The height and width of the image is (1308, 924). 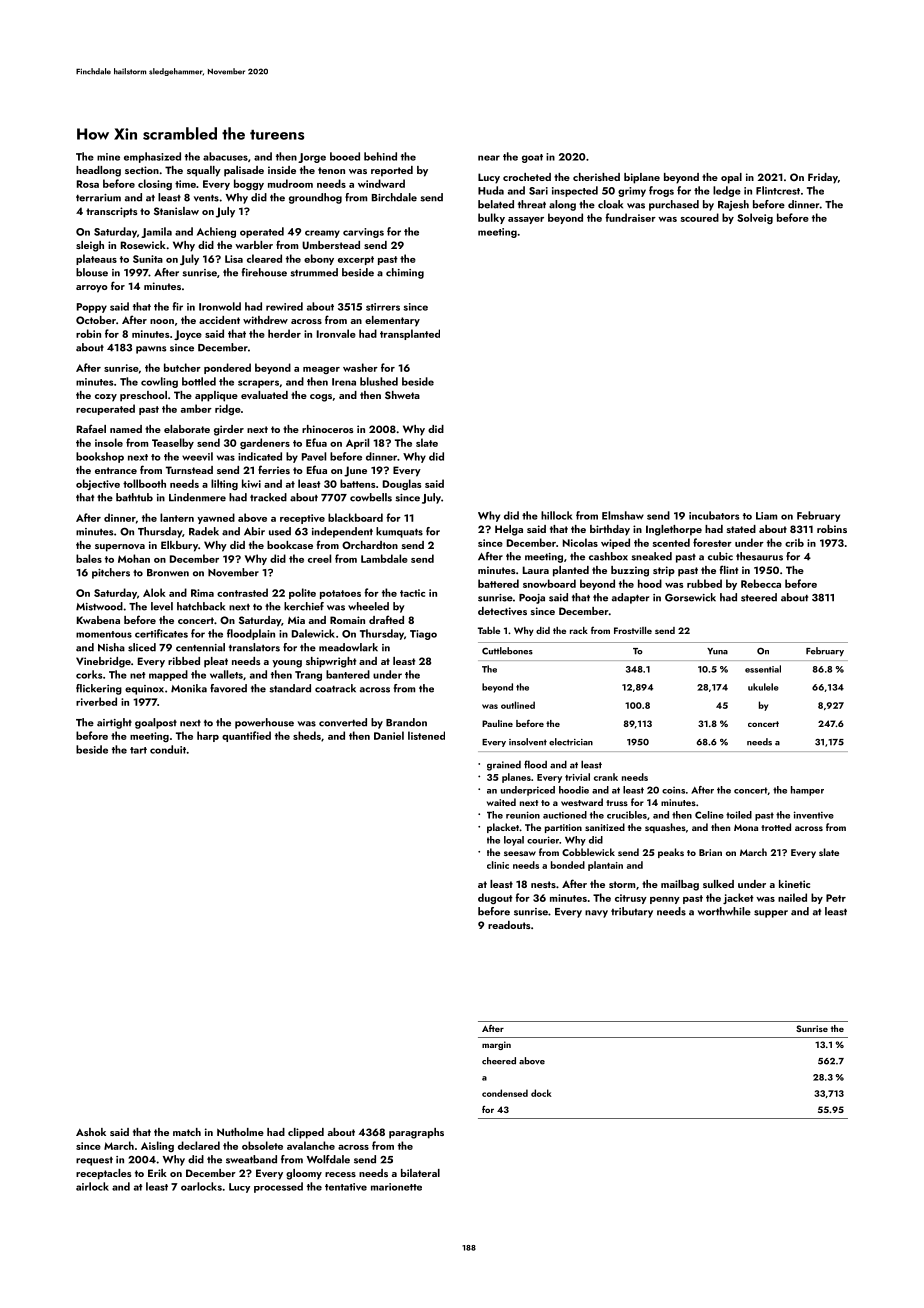 What do you see at coordinates (394, 197) in the image?
I see `Birchdale` at bounding box center [394, 197].
